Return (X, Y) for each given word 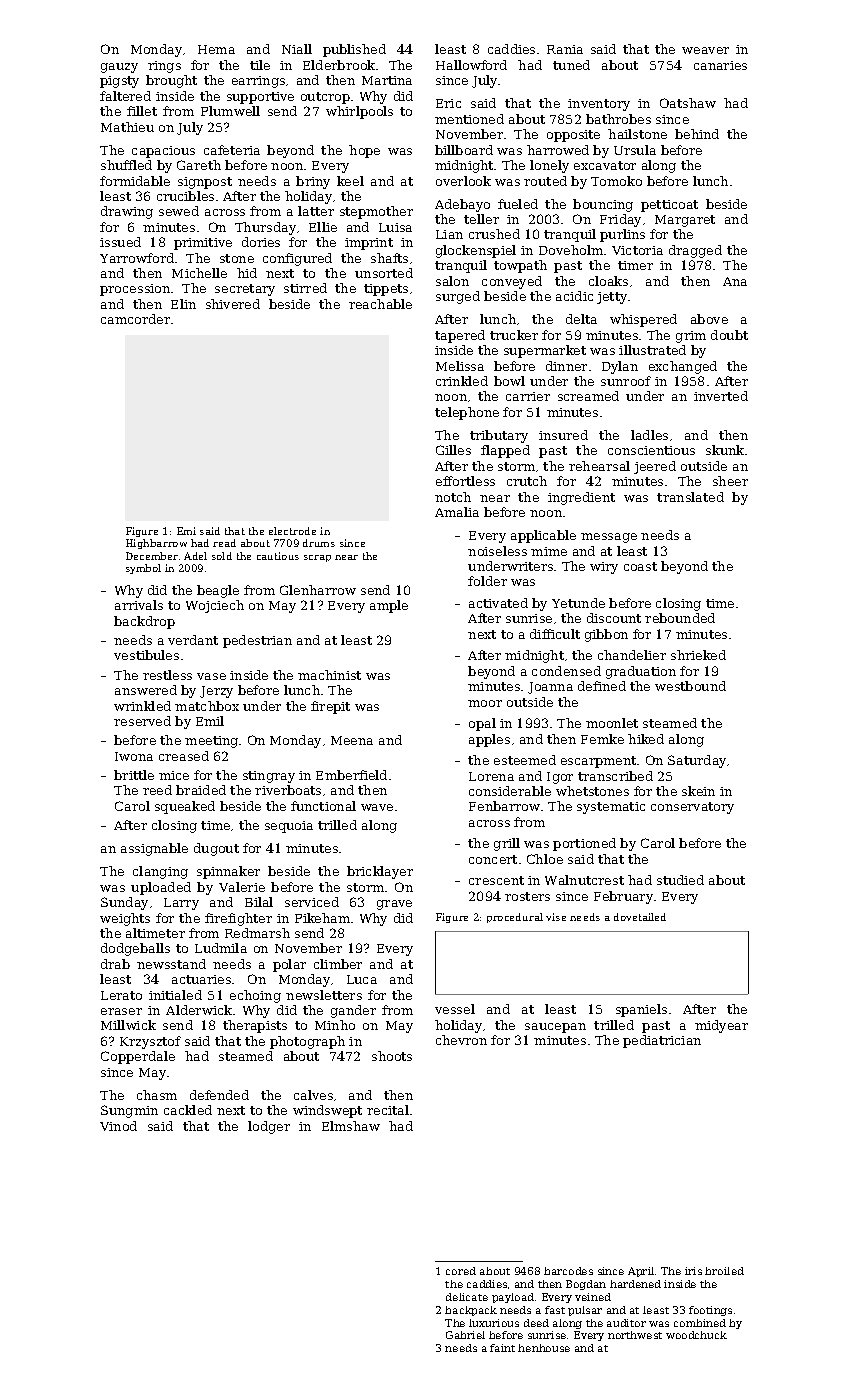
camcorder (135, 319)
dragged (695, 251)
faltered (125, 96)
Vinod (118, 1126)
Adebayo (462, 205)
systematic (611, 808)
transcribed (615, 776)
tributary (499, 436)
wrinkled (142, 706)
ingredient (581, 498)
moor (485, 703)
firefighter (238, 919)
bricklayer (380, 872)
